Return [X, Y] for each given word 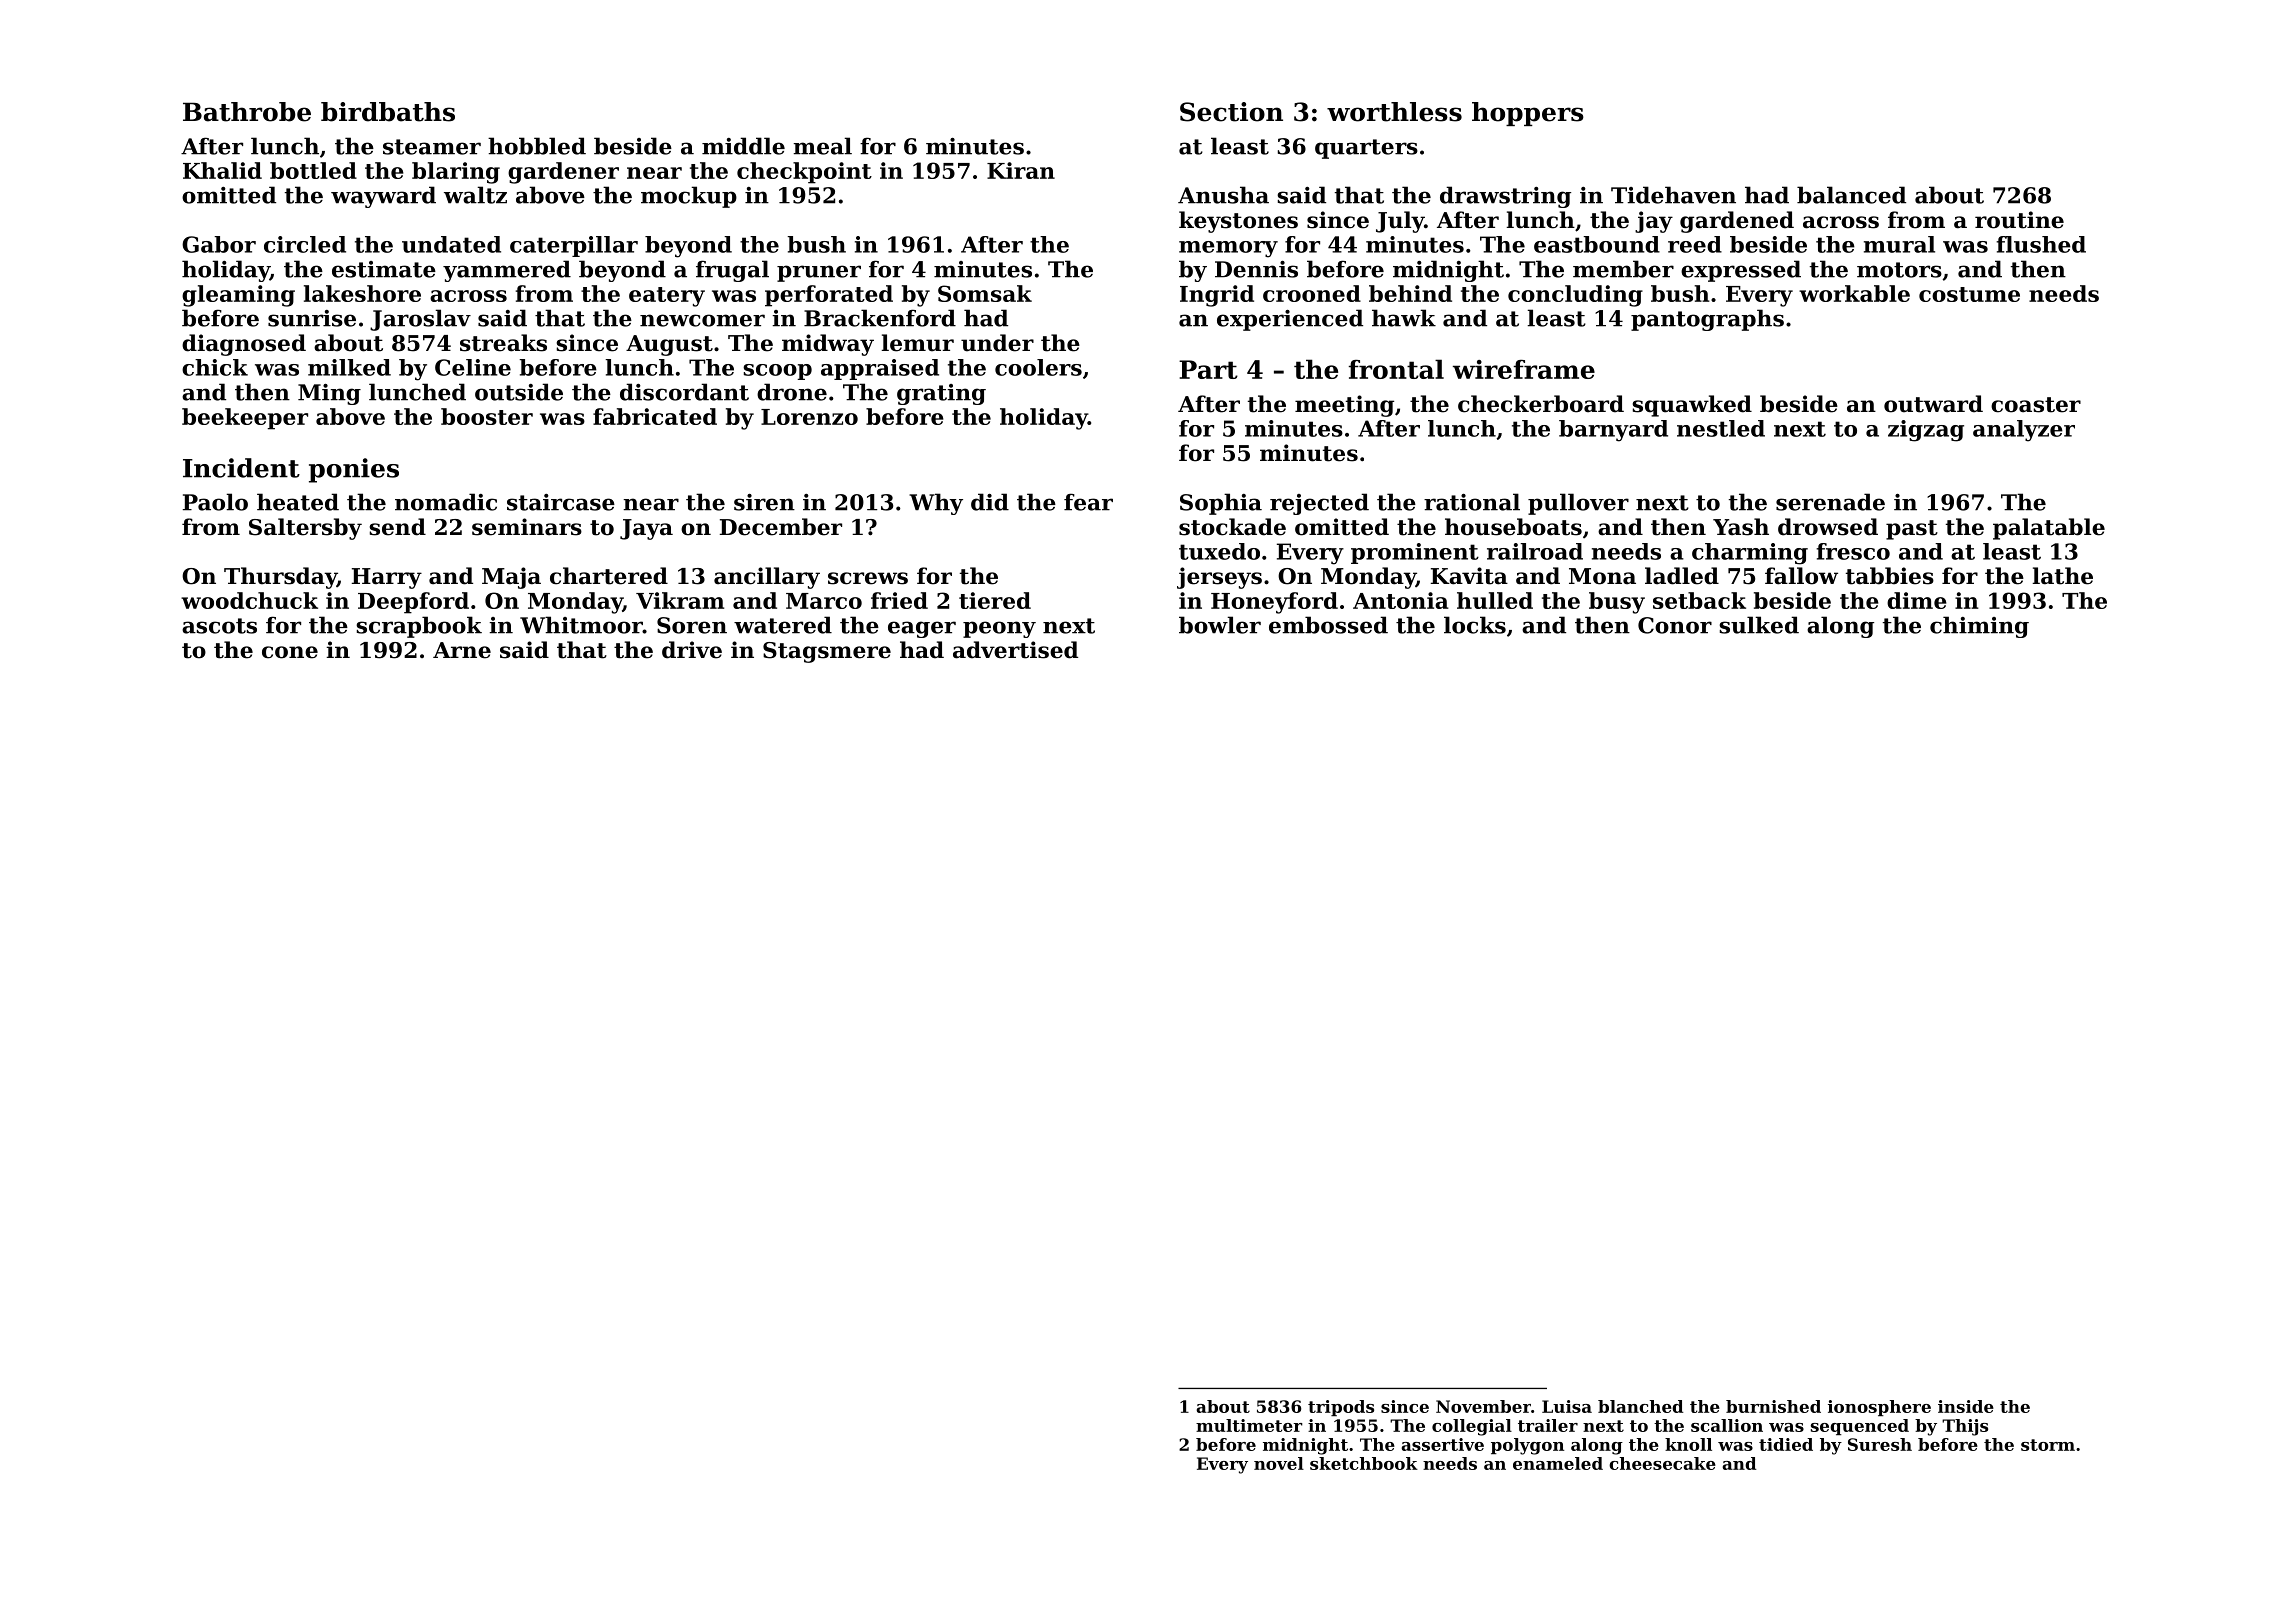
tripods [1341, 1408]
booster [487, 416]
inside [1966, 1406]
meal [822, 146]
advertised [1015, 650]
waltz [475, 195]
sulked [1759, 625]
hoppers [1528, 114]
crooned [1312, 293]
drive [692, 650]
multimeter [1249, 1425]
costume [1969, 294]
